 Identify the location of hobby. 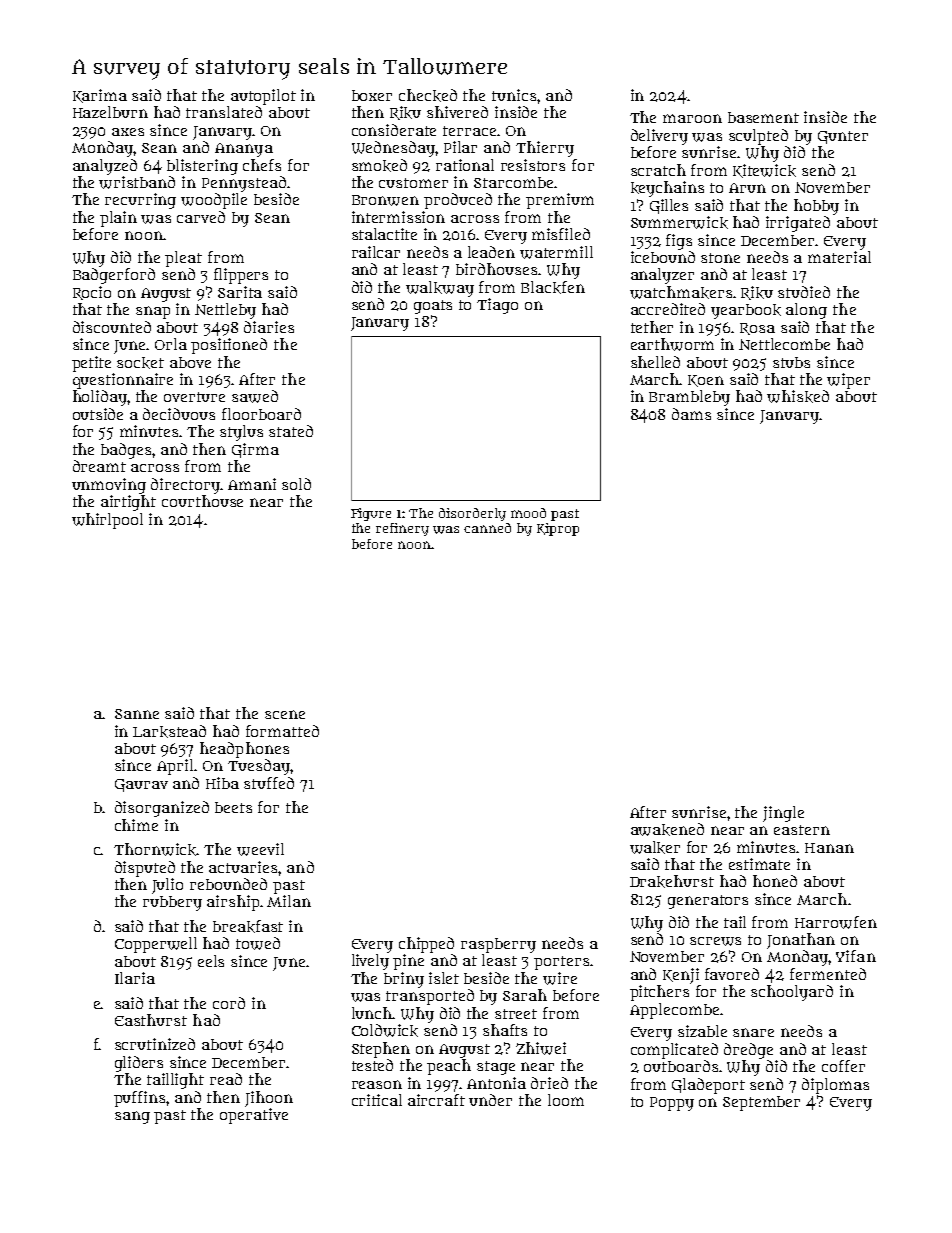
(816, 207).
